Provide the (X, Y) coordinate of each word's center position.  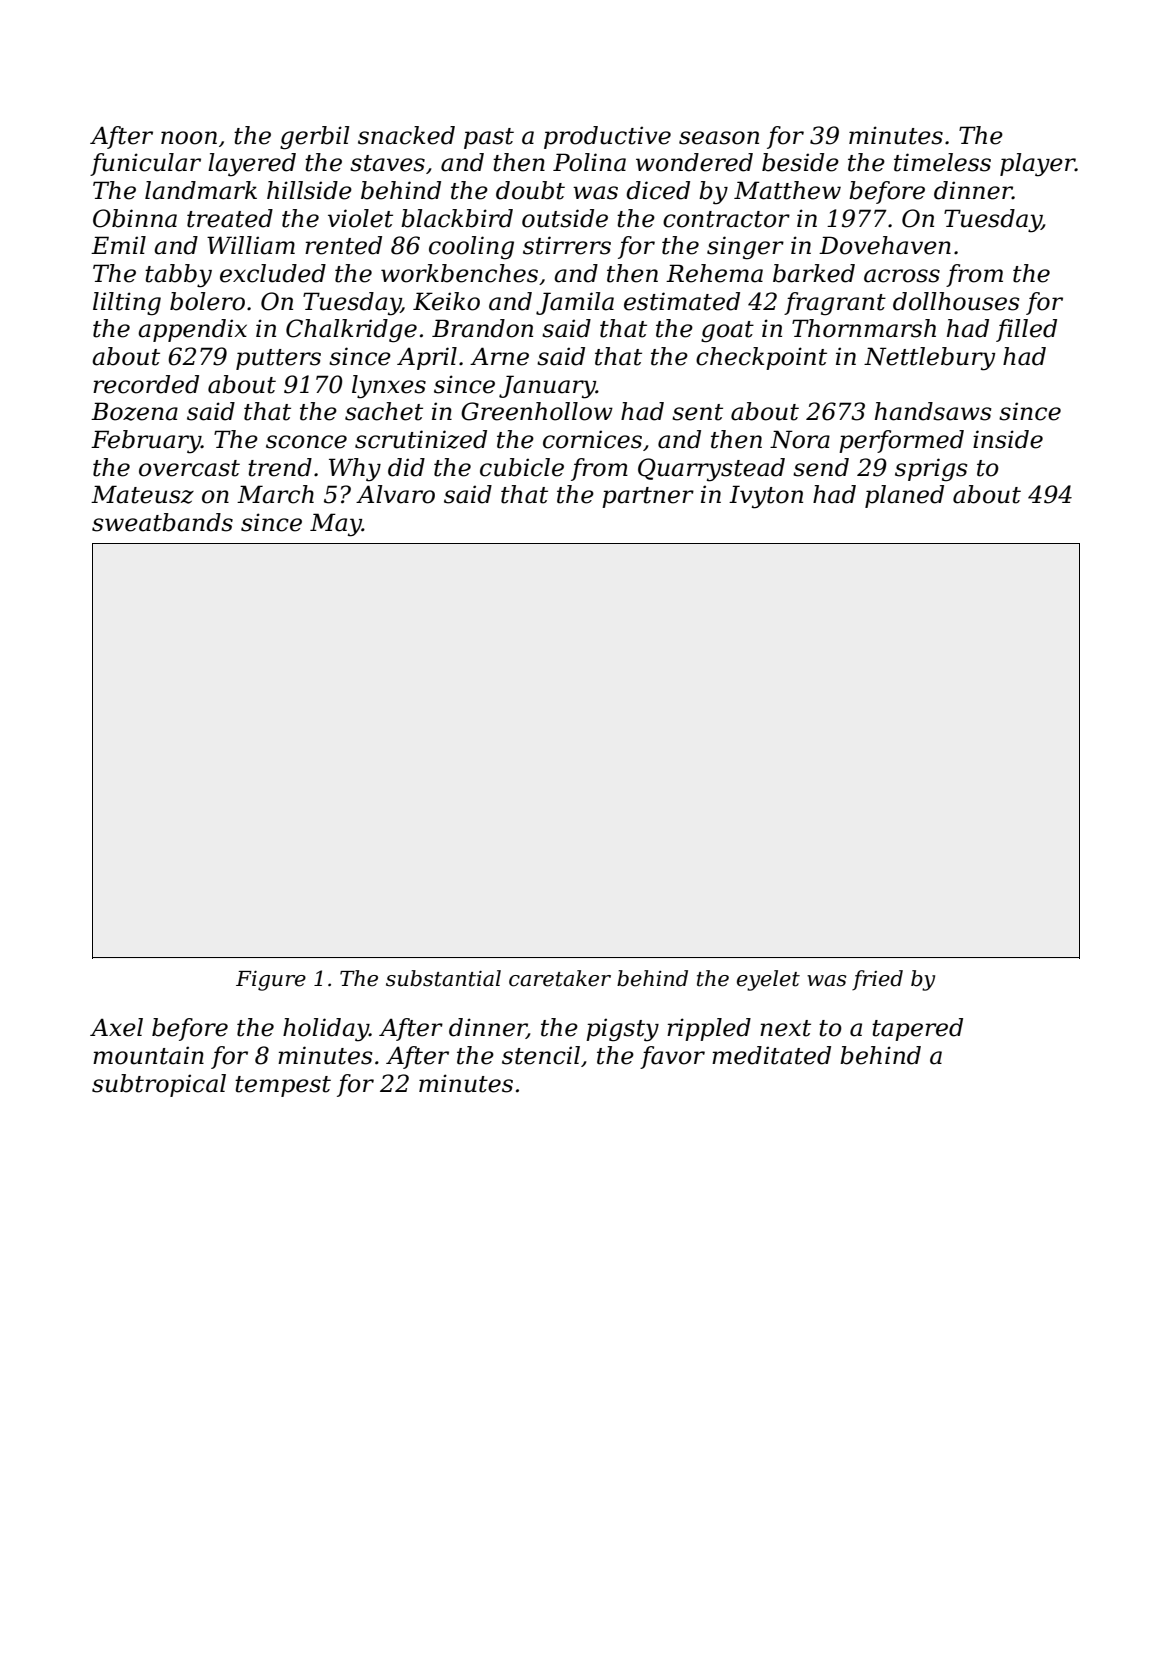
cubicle (522, 467)
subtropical (159, 1085)
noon (189, 138)
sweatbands (162, 522)
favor (672, 1057)
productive (607, 137)
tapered (917, 1029)
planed (904, 496)
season (719, 138)
